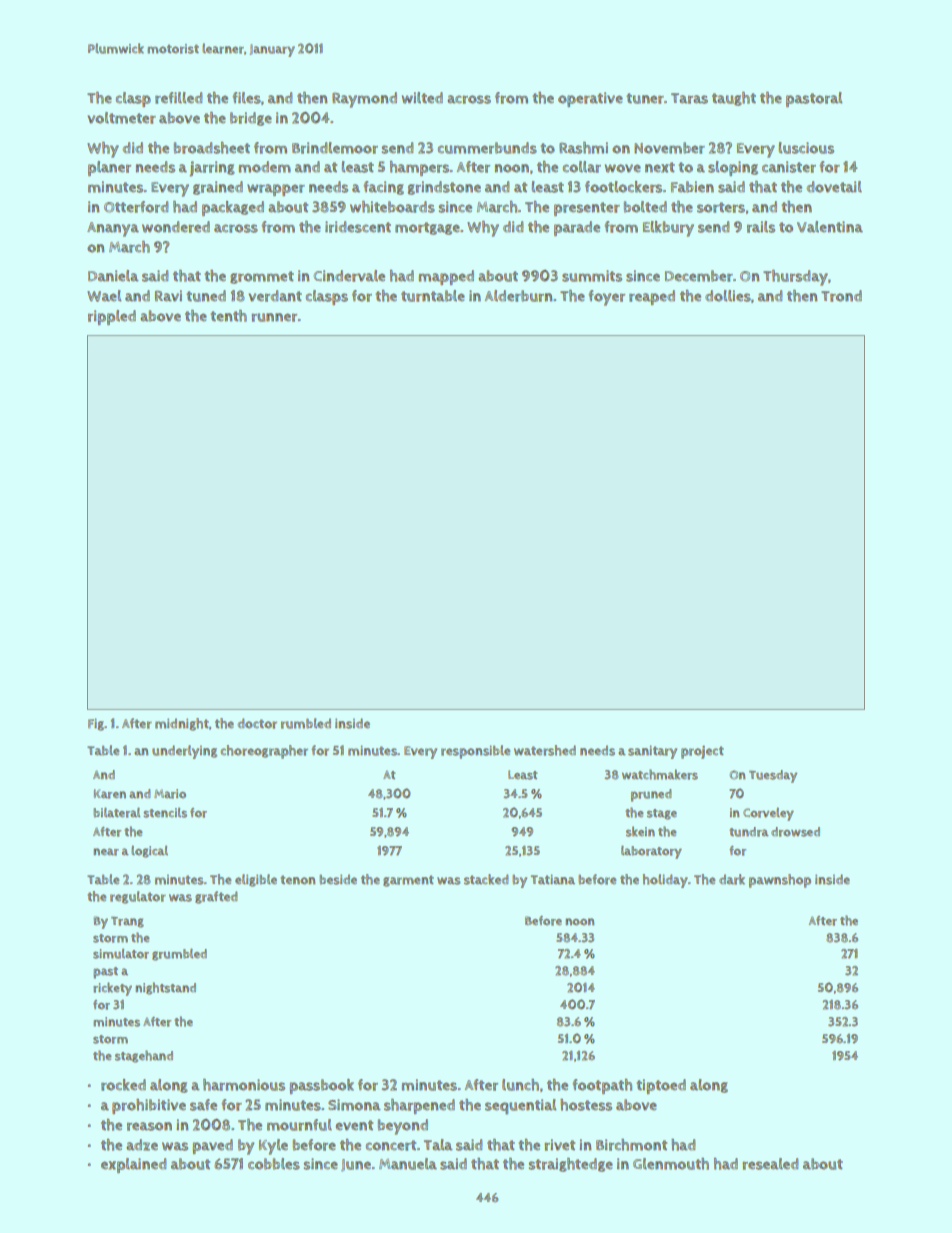  Describe the element at coordinates (408, 1164) in the screenshot. I see `Manuela` at that location.
